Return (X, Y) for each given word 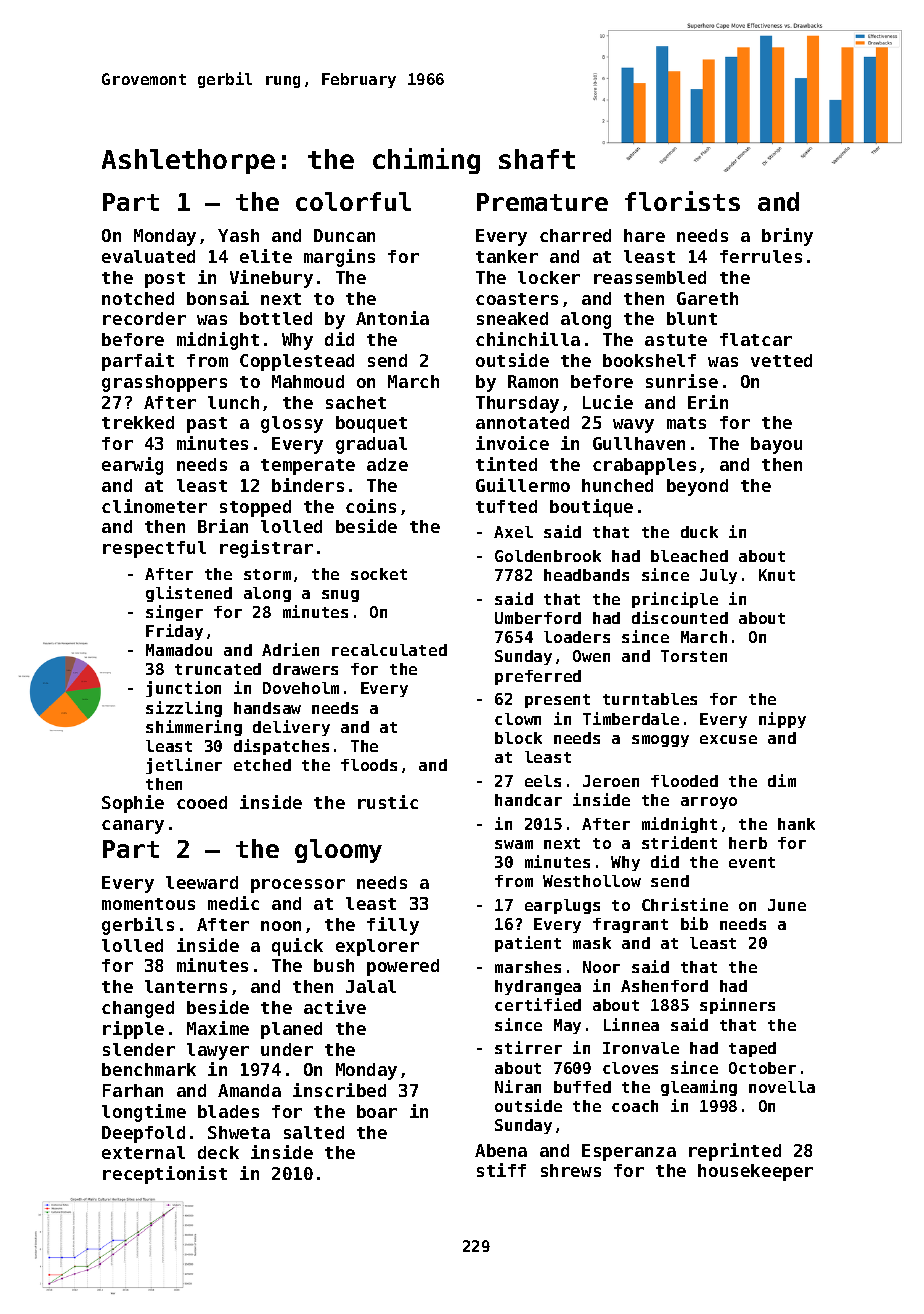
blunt (692, 318)
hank (796, 824)
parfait (138, 362)
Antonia (392, 318)
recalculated (389, 650)
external (143, 1152)
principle (675, 600)
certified (538, 1004)
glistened (189, 594)
